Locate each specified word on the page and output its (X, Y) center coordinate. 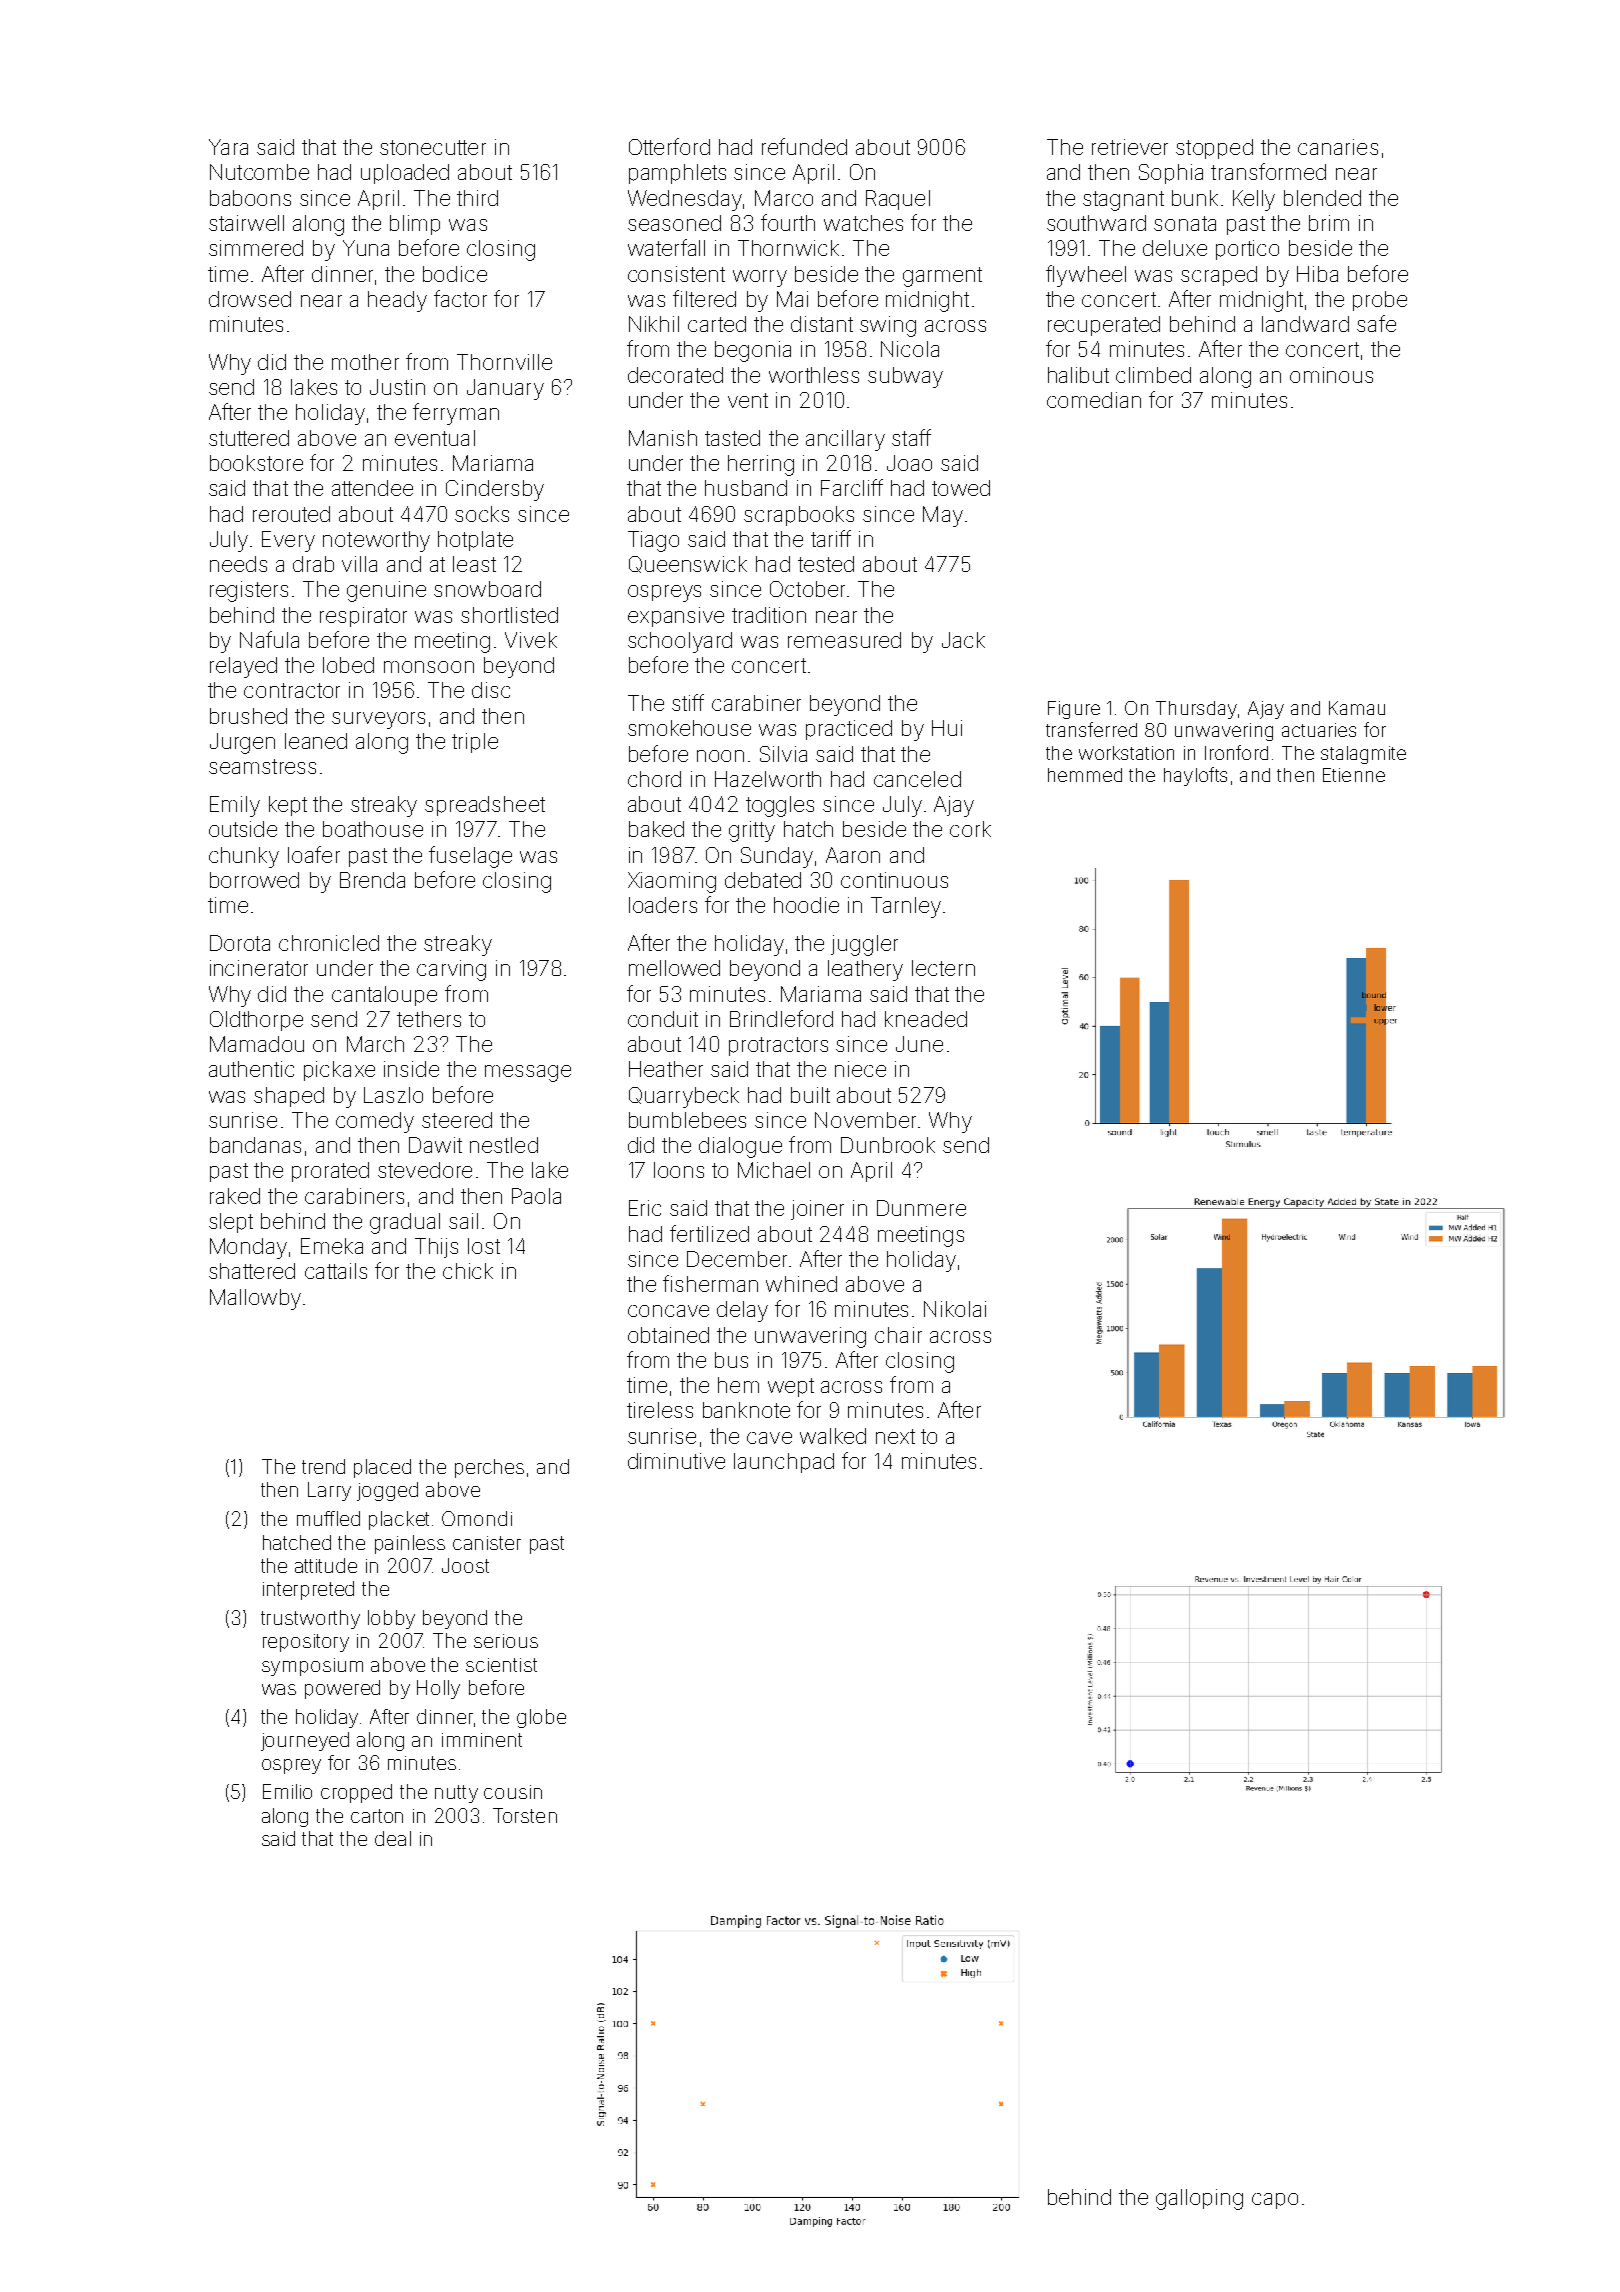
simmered (256, 248)
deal (393, 1838)
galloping (1199, 2199)
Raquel (898, 200)
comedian (1094, 400)
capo (1275, 2201)
